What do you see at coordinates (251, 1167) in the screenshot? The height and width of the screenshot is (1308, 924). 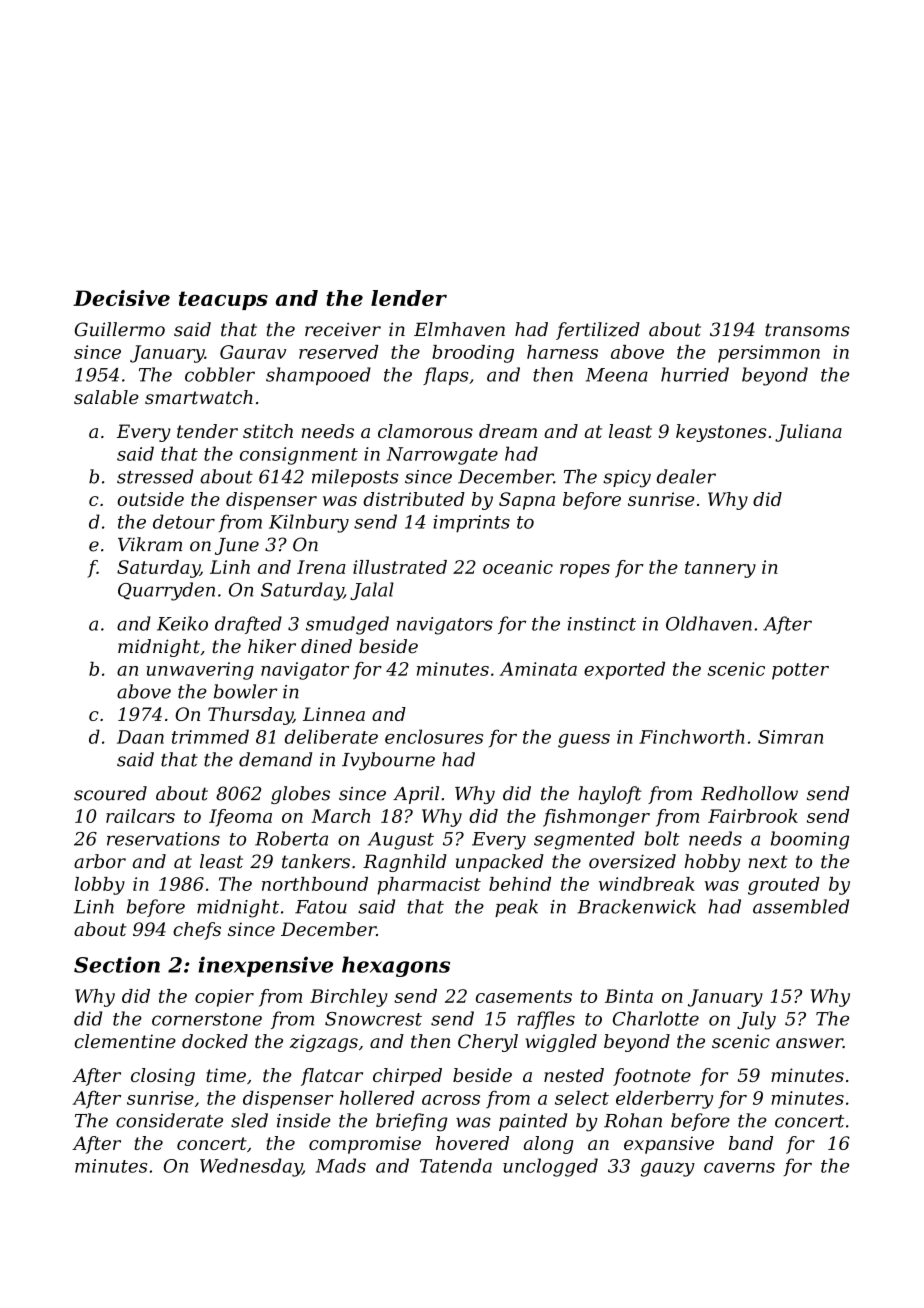 I see `Wednesday` at bounding box center [251, 1167].
